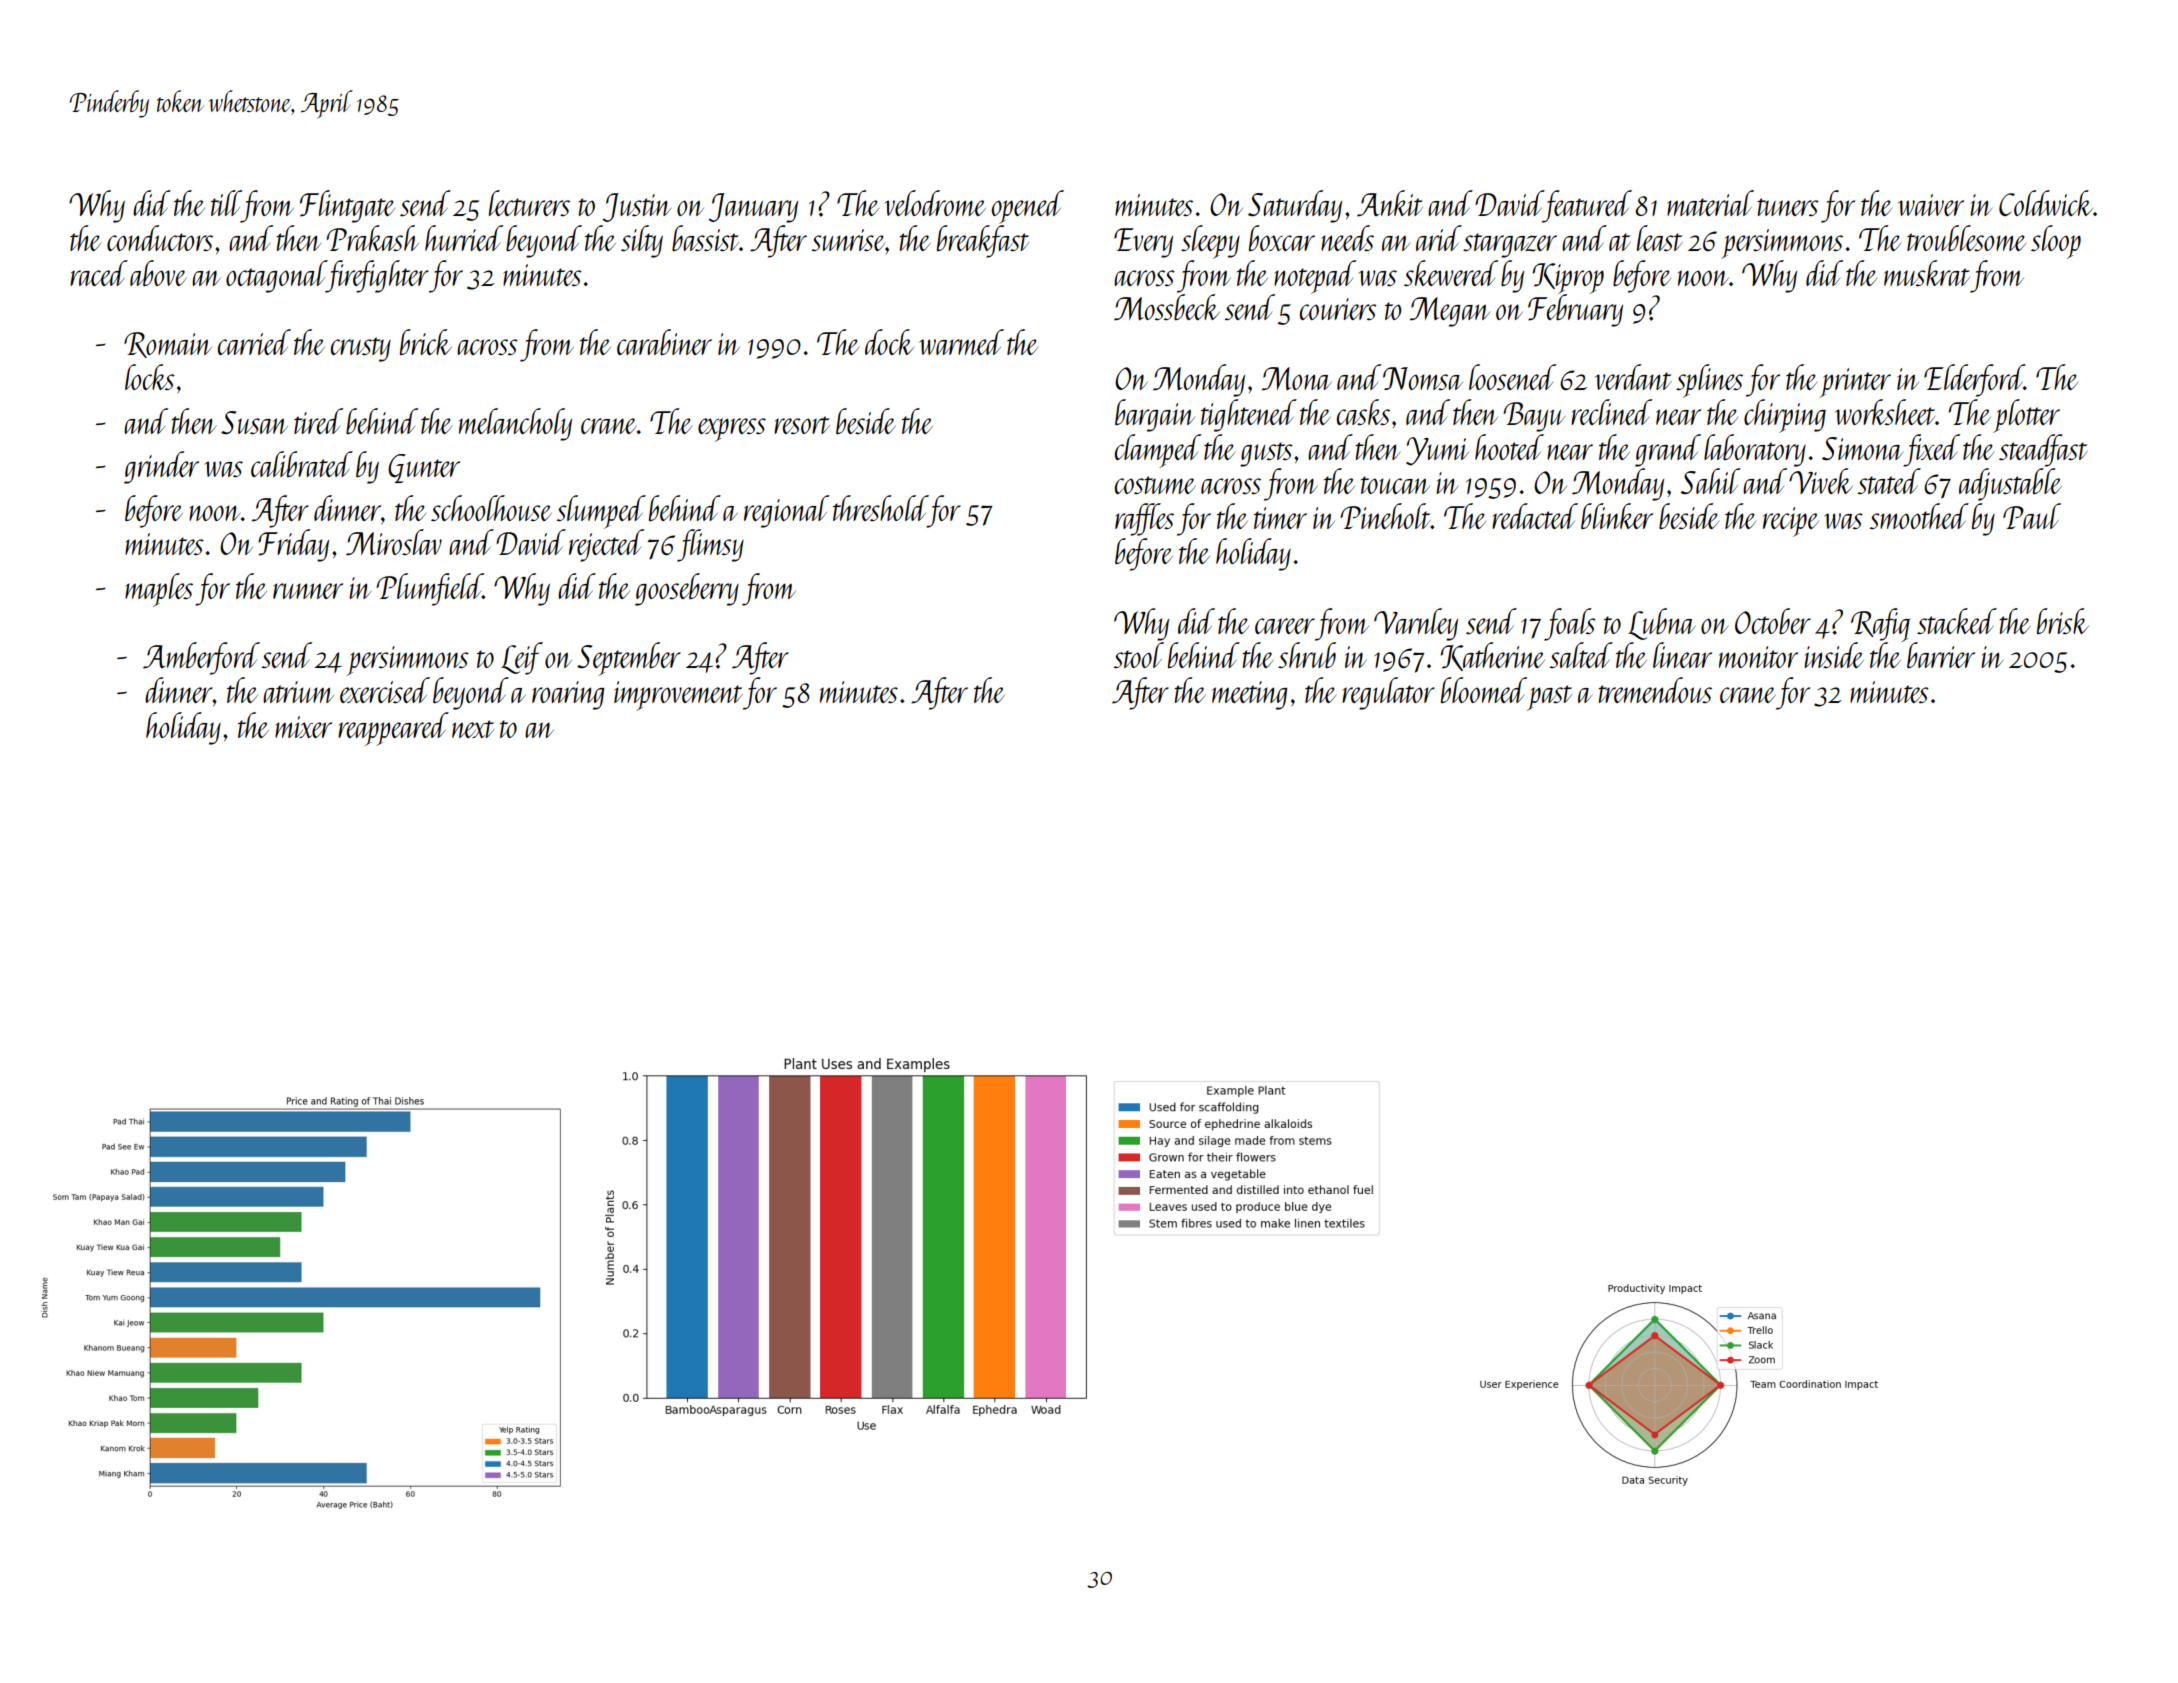 This document has height=1683, width=2178. Describe the element at coordinates (378, 276) in the document. I see `firefighter` at that location.
